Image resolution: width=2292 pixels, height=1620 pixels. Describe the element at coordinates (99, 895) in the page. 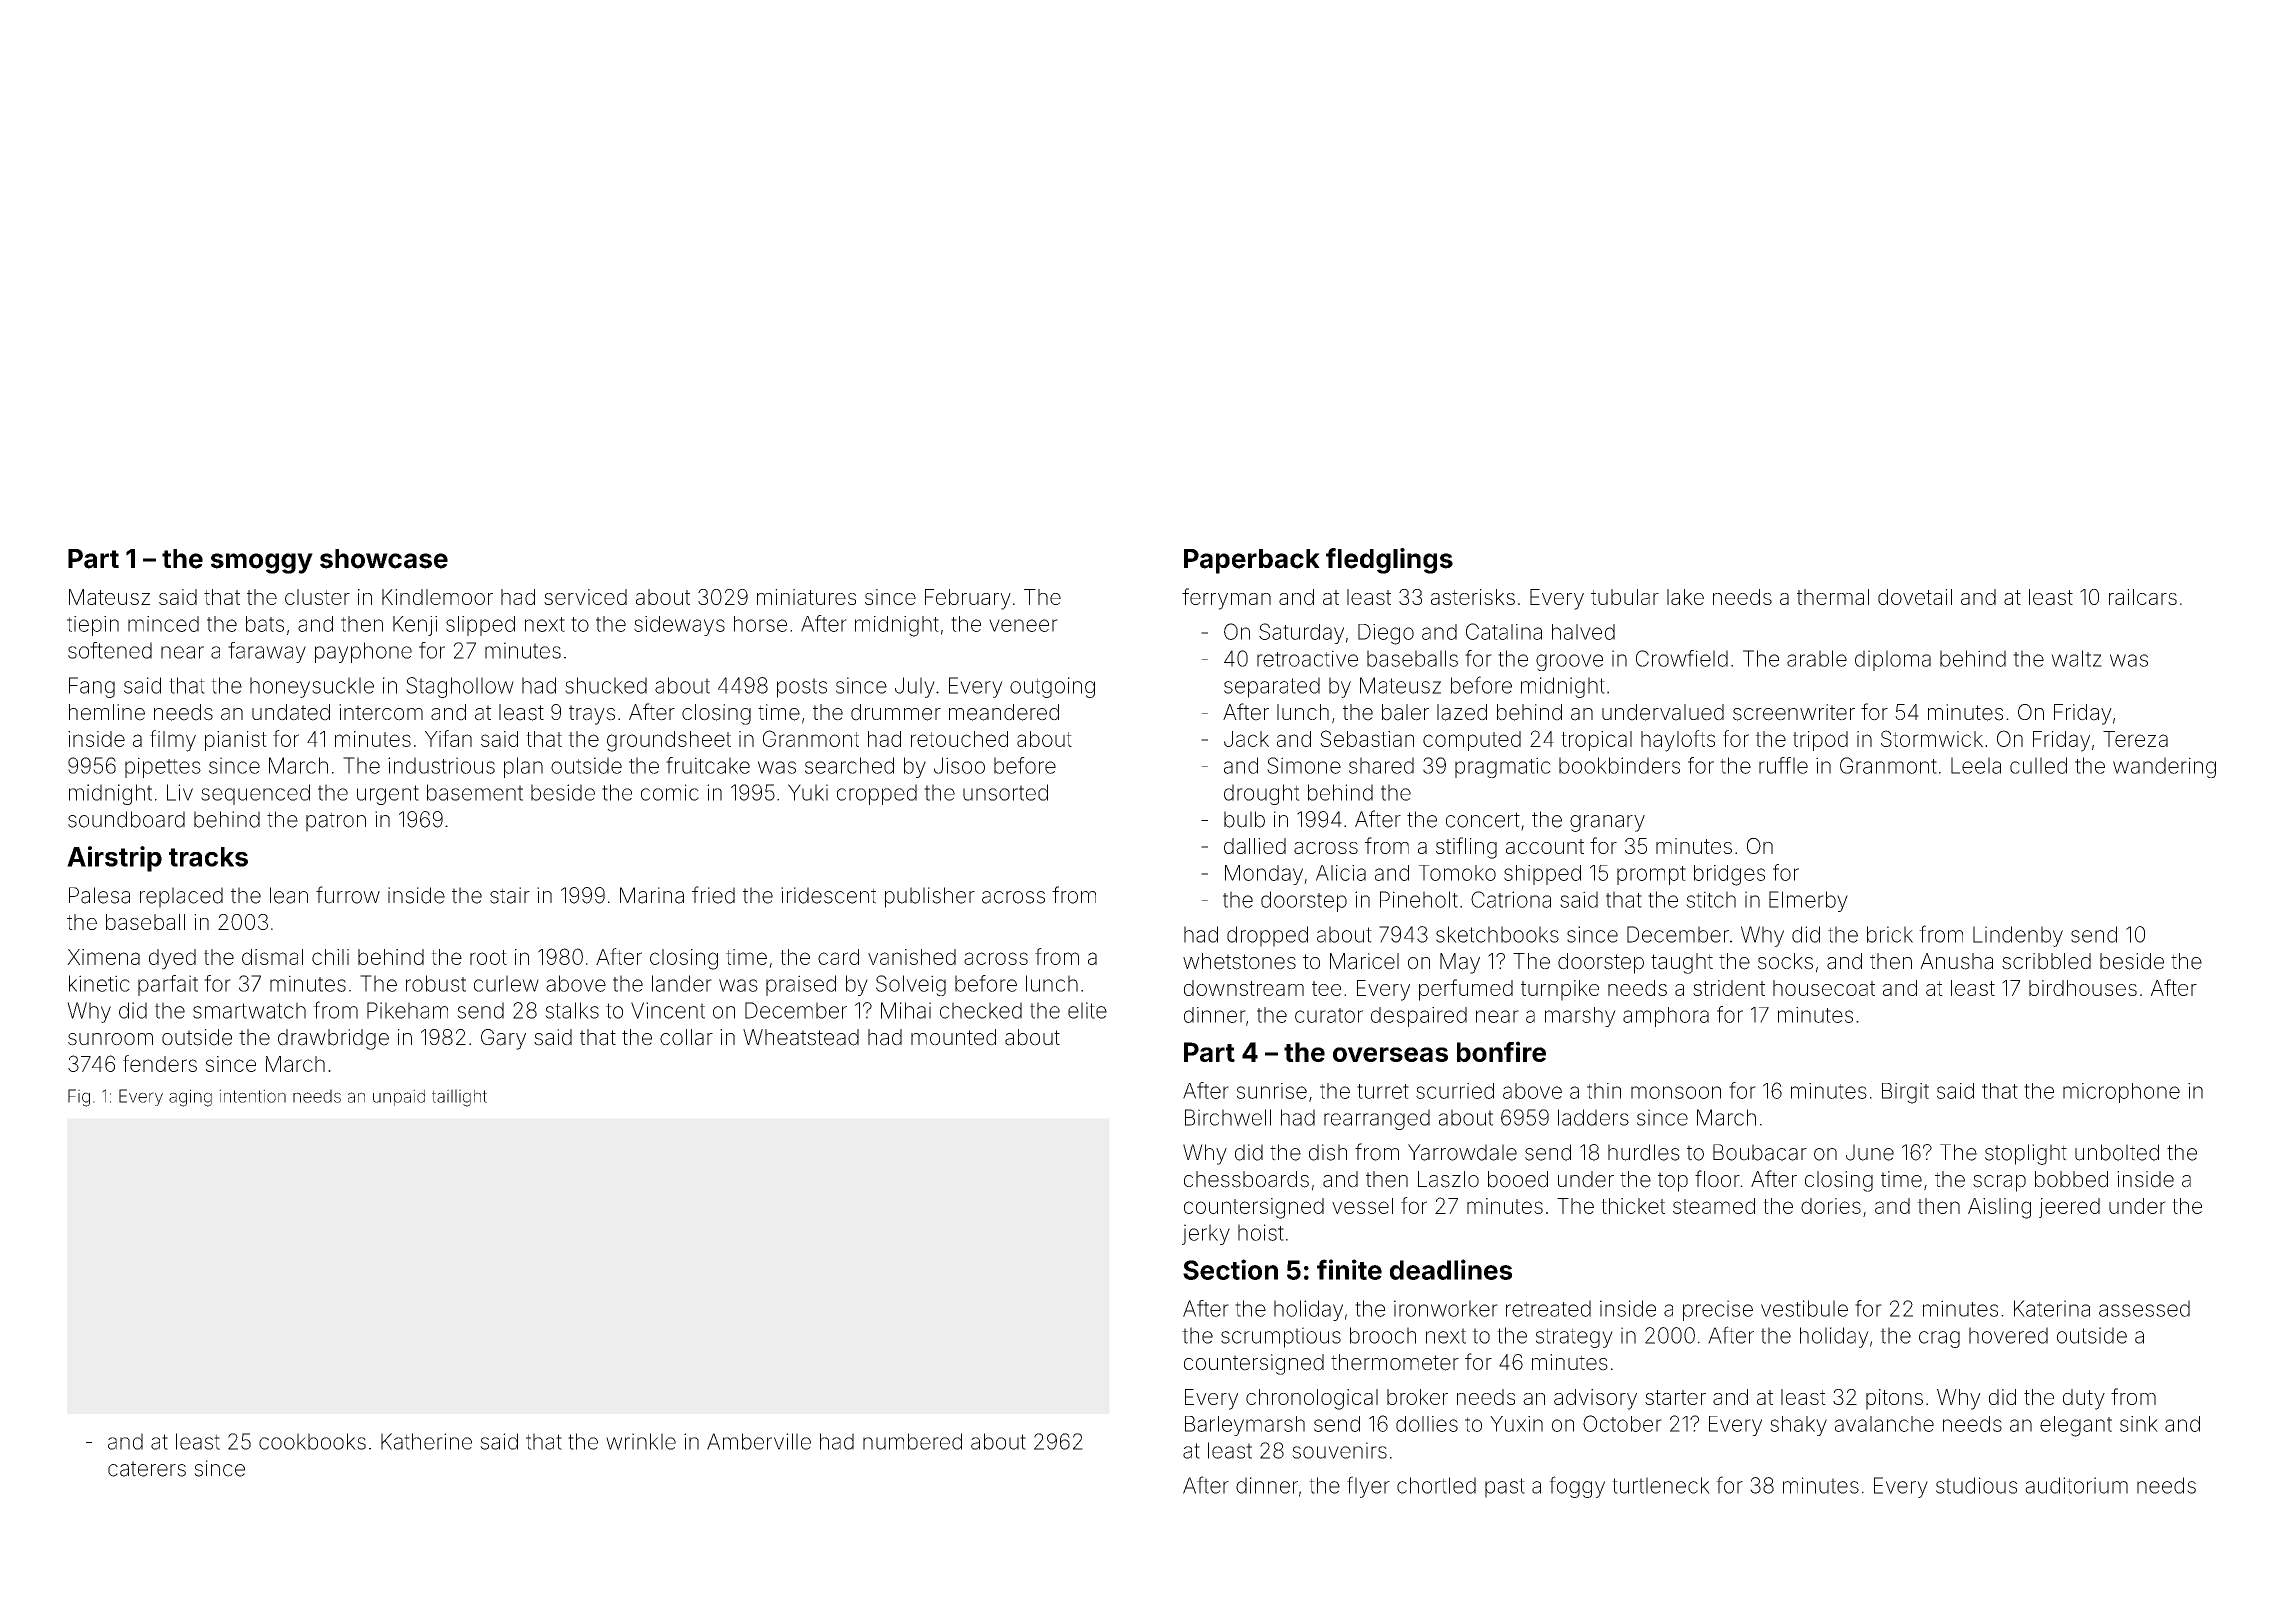

I see `Palesa` at that location.
